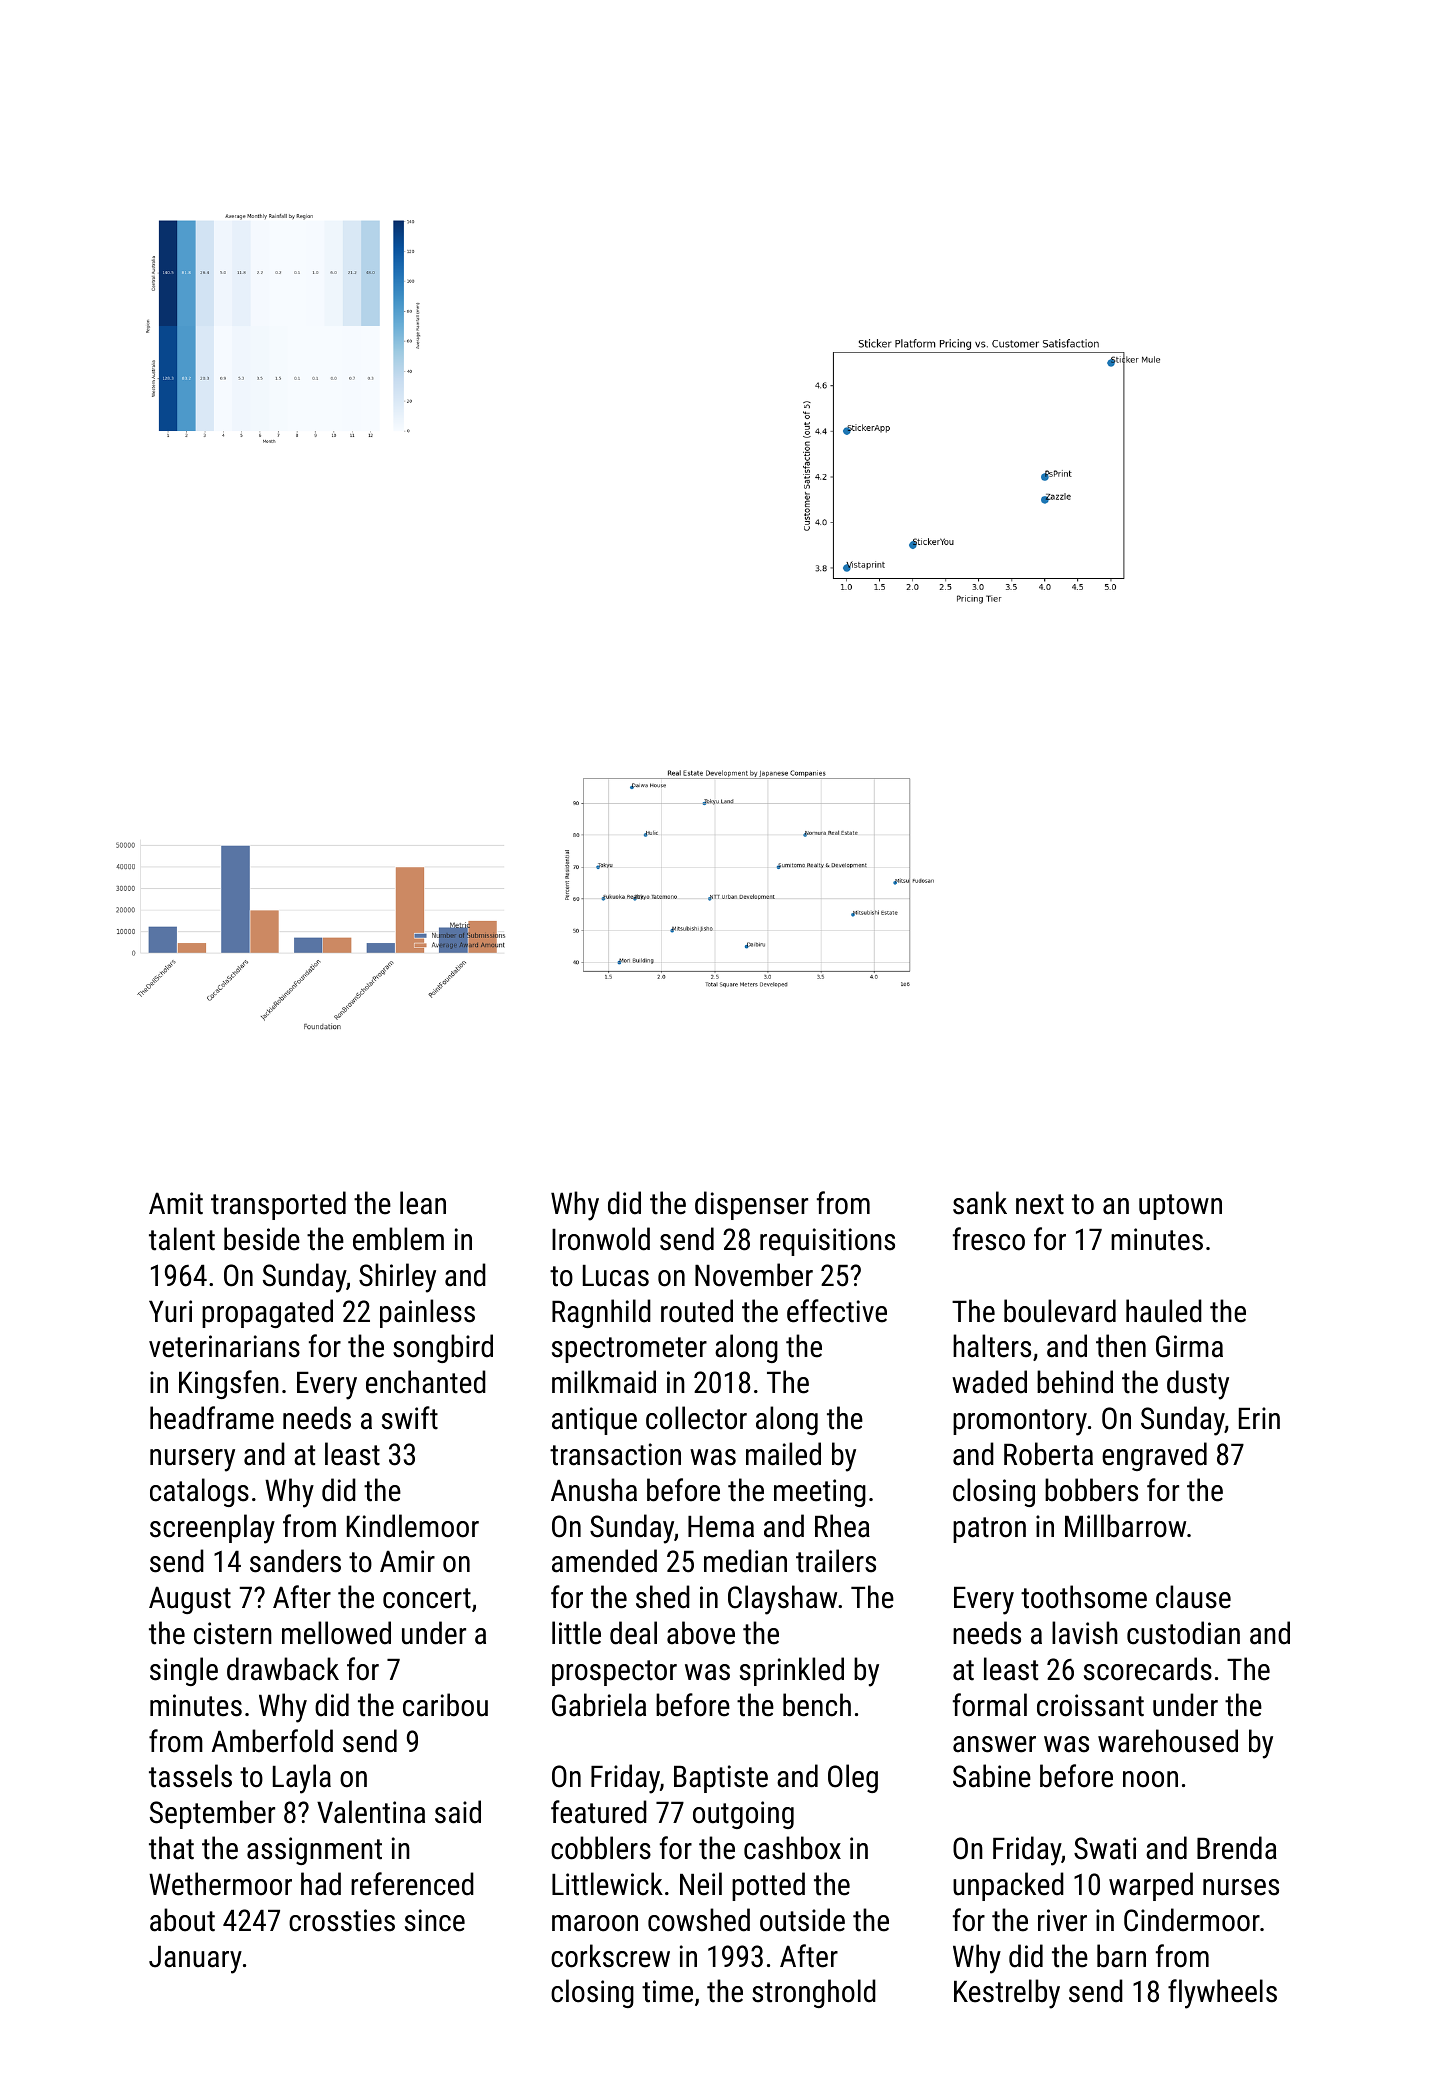 The image size is (1450, 2100). What do you see at coordinates (842, 1526) in the document?
I see `Rhea` at bounding box center [842, 1526].
